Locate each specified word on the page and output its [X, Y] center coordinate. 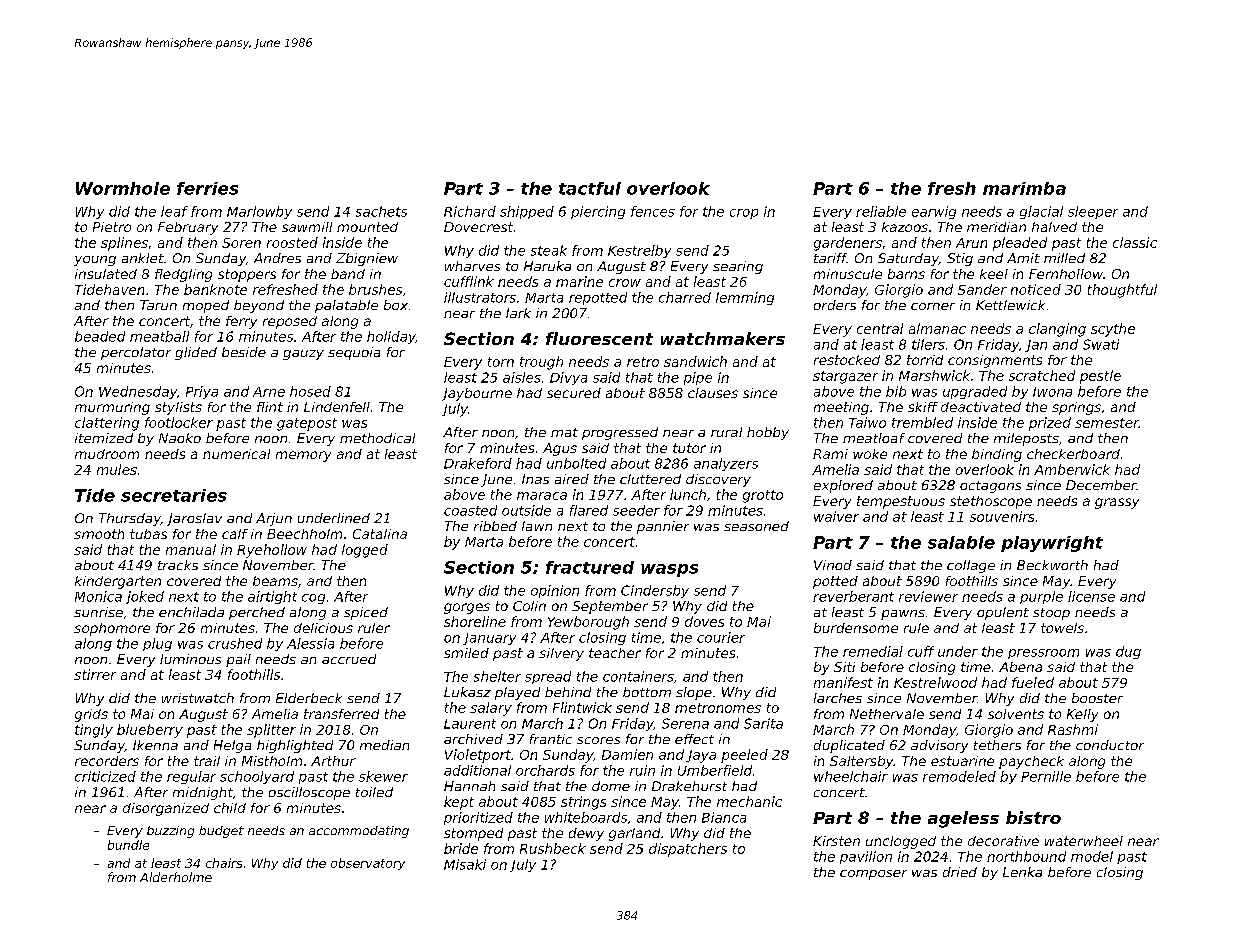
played [517, 693]
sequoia [354, 353]
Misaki [465, 864]
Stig [960, 259]
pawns [903, 615]
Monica [98, 596]
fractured [590, 567]
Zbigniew [367, 259]
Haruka [547, 266]
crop [744, 214]
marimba [1024, 188]
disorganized [166, 809]
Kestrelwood [935, 682]
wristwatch [198, 698]
